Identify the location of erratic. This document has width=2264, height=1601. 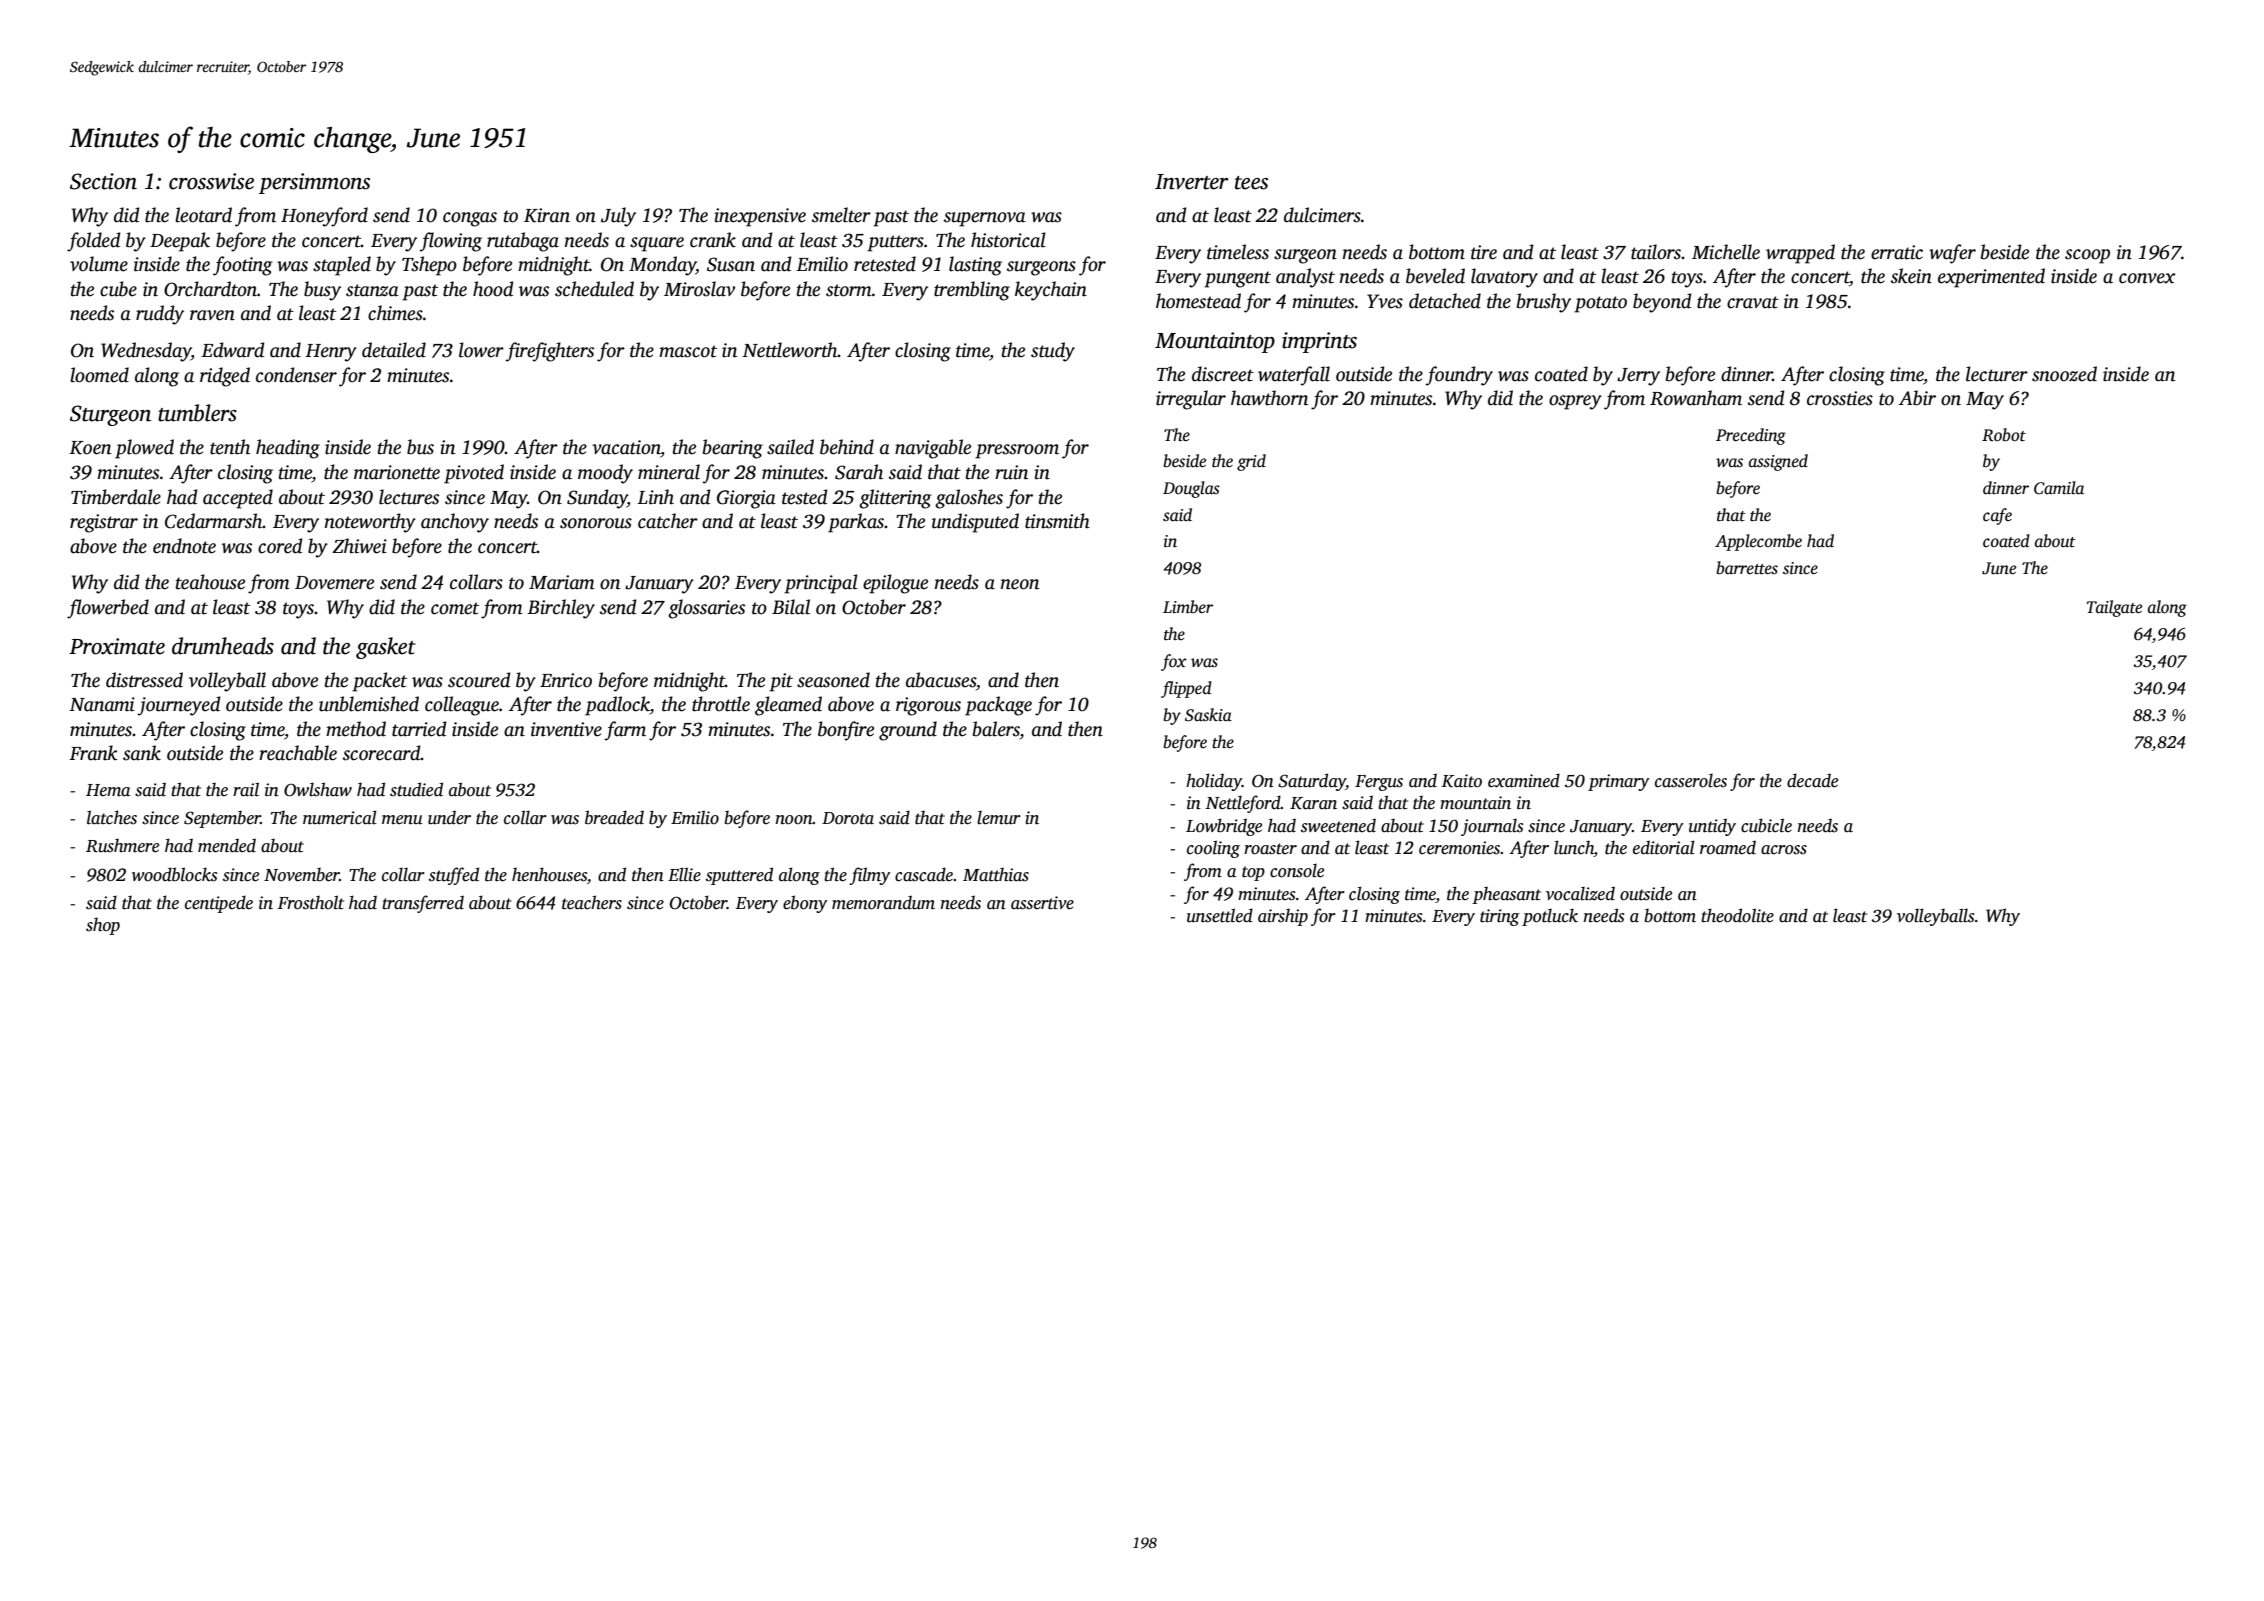
(1897, 252).
